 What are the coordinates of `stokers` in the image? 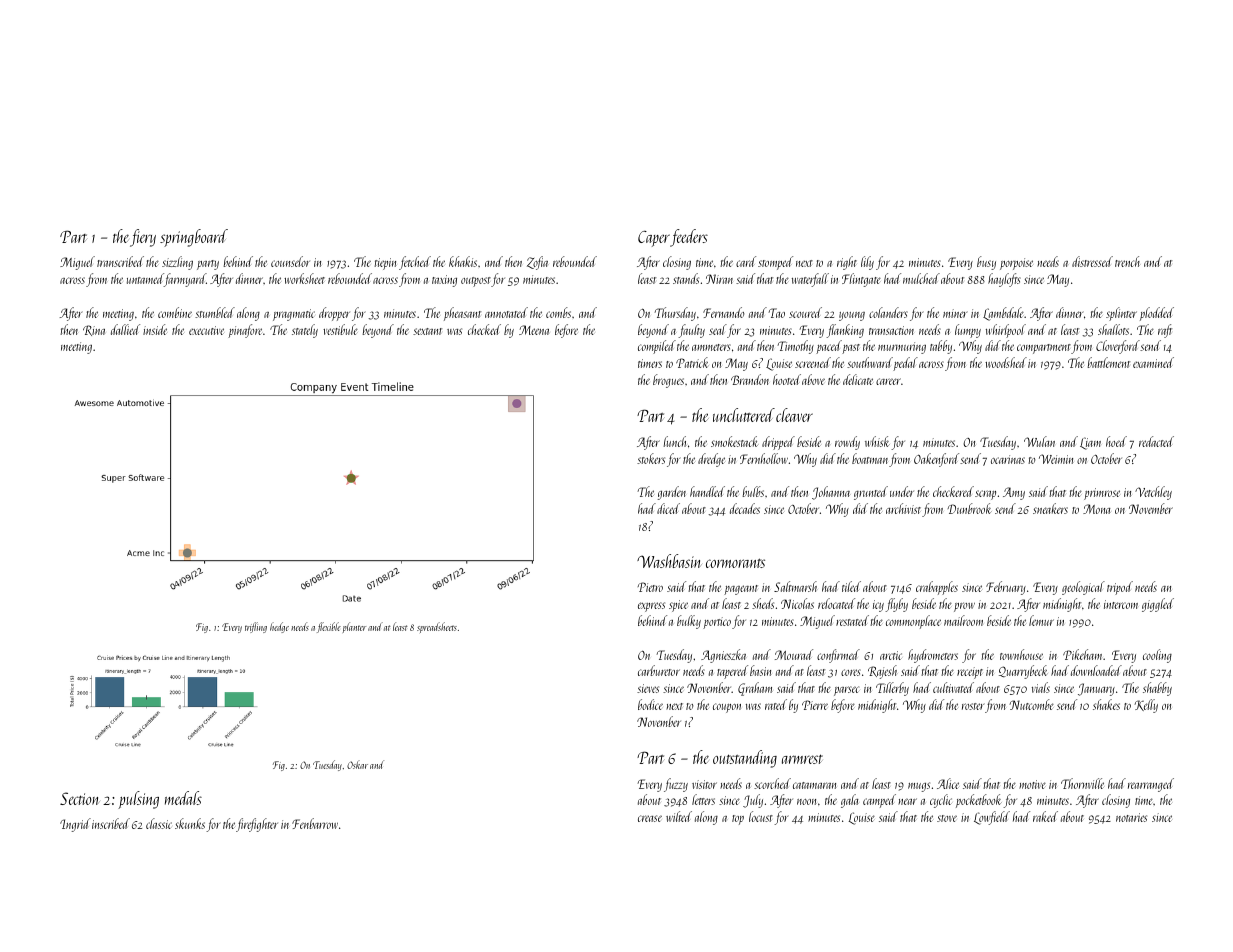 It's located at (651, 458).
